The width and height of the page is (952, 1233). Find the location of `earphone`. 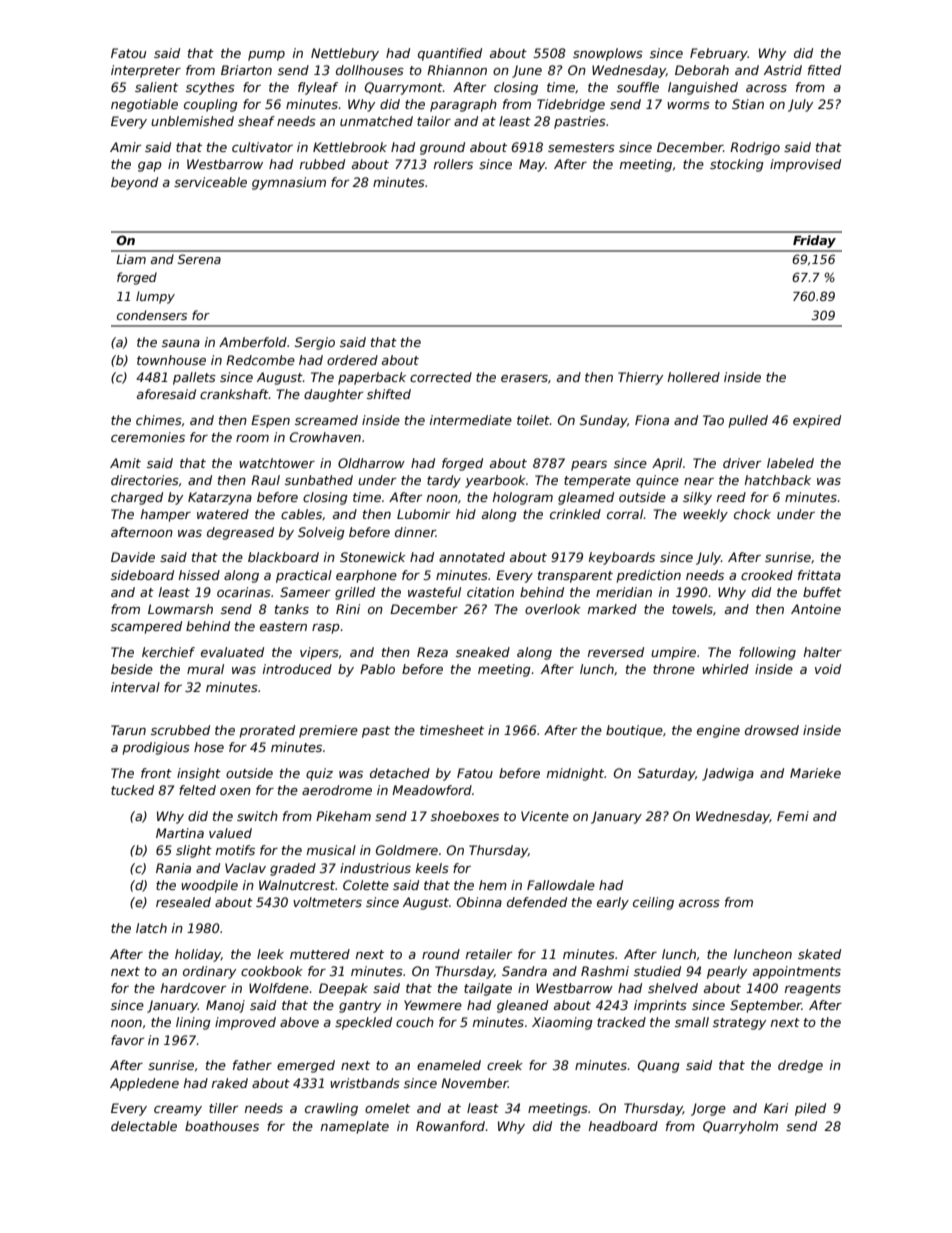

earphone is located at coordinates (366, 576).
